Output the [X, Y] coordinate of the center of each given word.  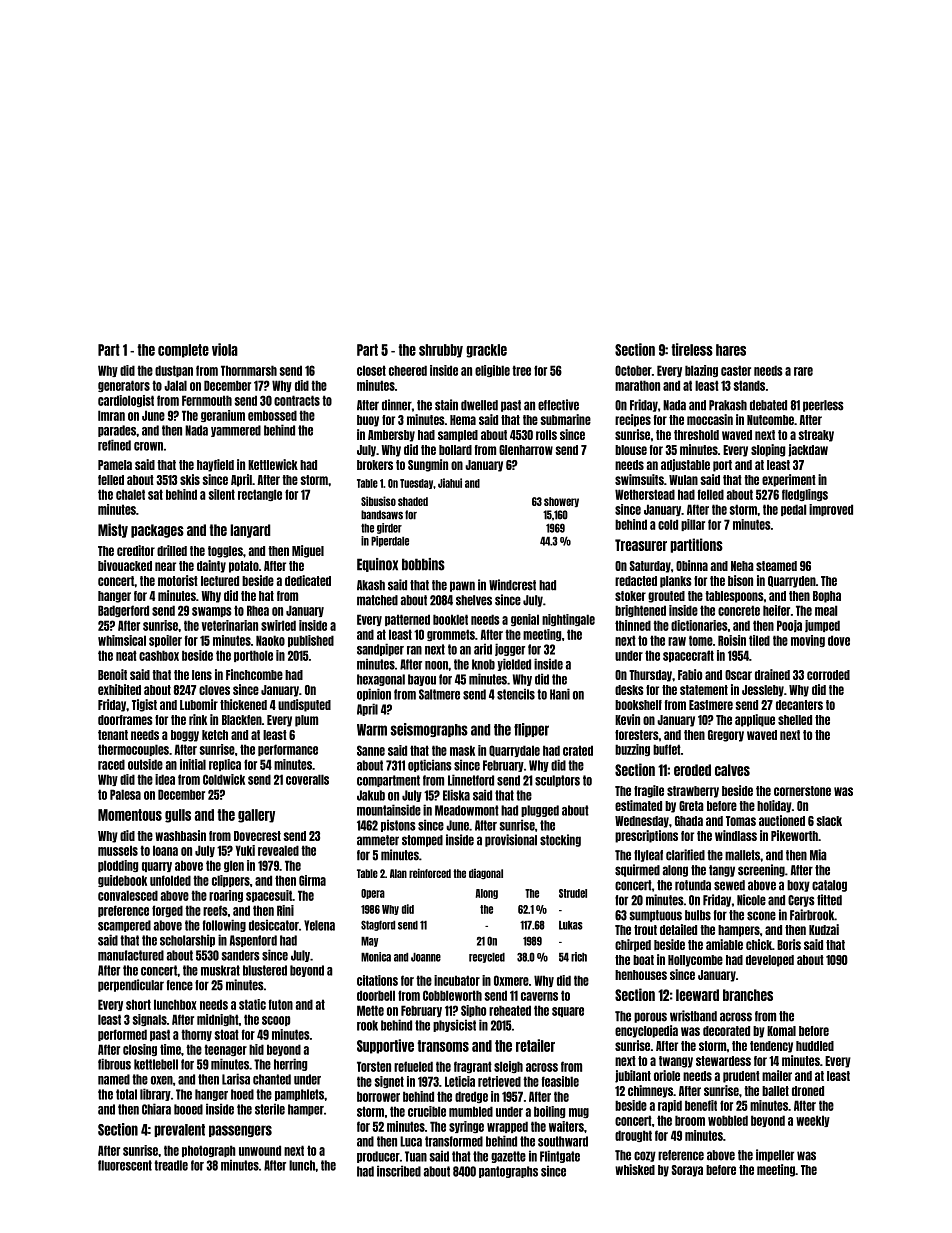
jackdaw [808, 450]
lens [202, 675]
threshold [696, 435]
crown [148, 446]
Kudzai [824, 929]
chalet [130, 494]
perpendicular [131, 985]
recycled [487, 958]
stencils [516, 694]
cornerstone [802, 791]
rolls [546, 435]
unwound [260, 1150]
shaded [413, 501]
